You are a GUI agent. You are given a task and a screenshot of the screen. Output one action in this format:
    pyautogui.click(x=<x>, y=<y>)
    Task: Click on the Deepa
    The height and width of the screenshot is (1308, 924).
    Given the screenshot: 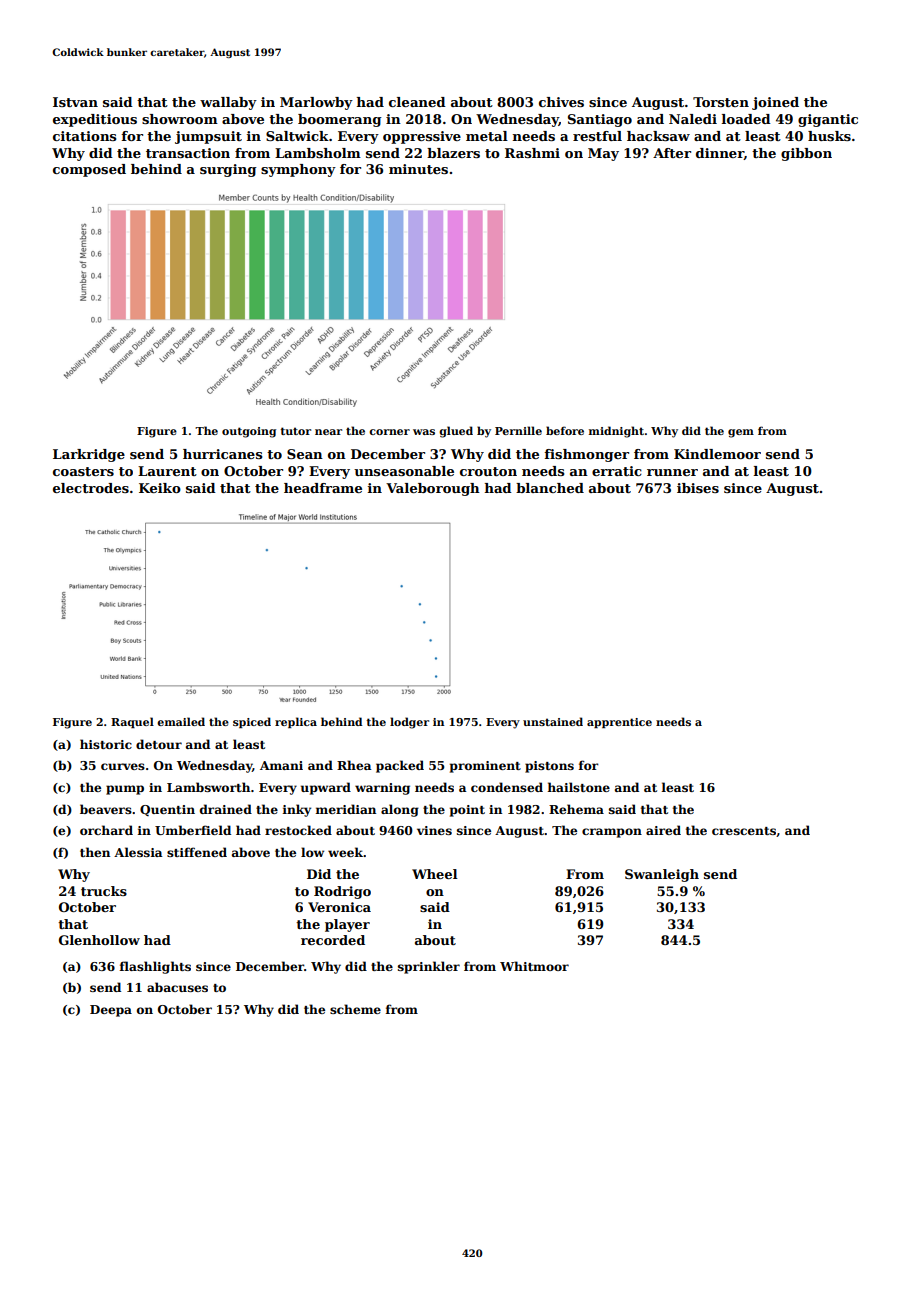 What is the action you would take?
    pyautogui.click(x=111, y=1011)
